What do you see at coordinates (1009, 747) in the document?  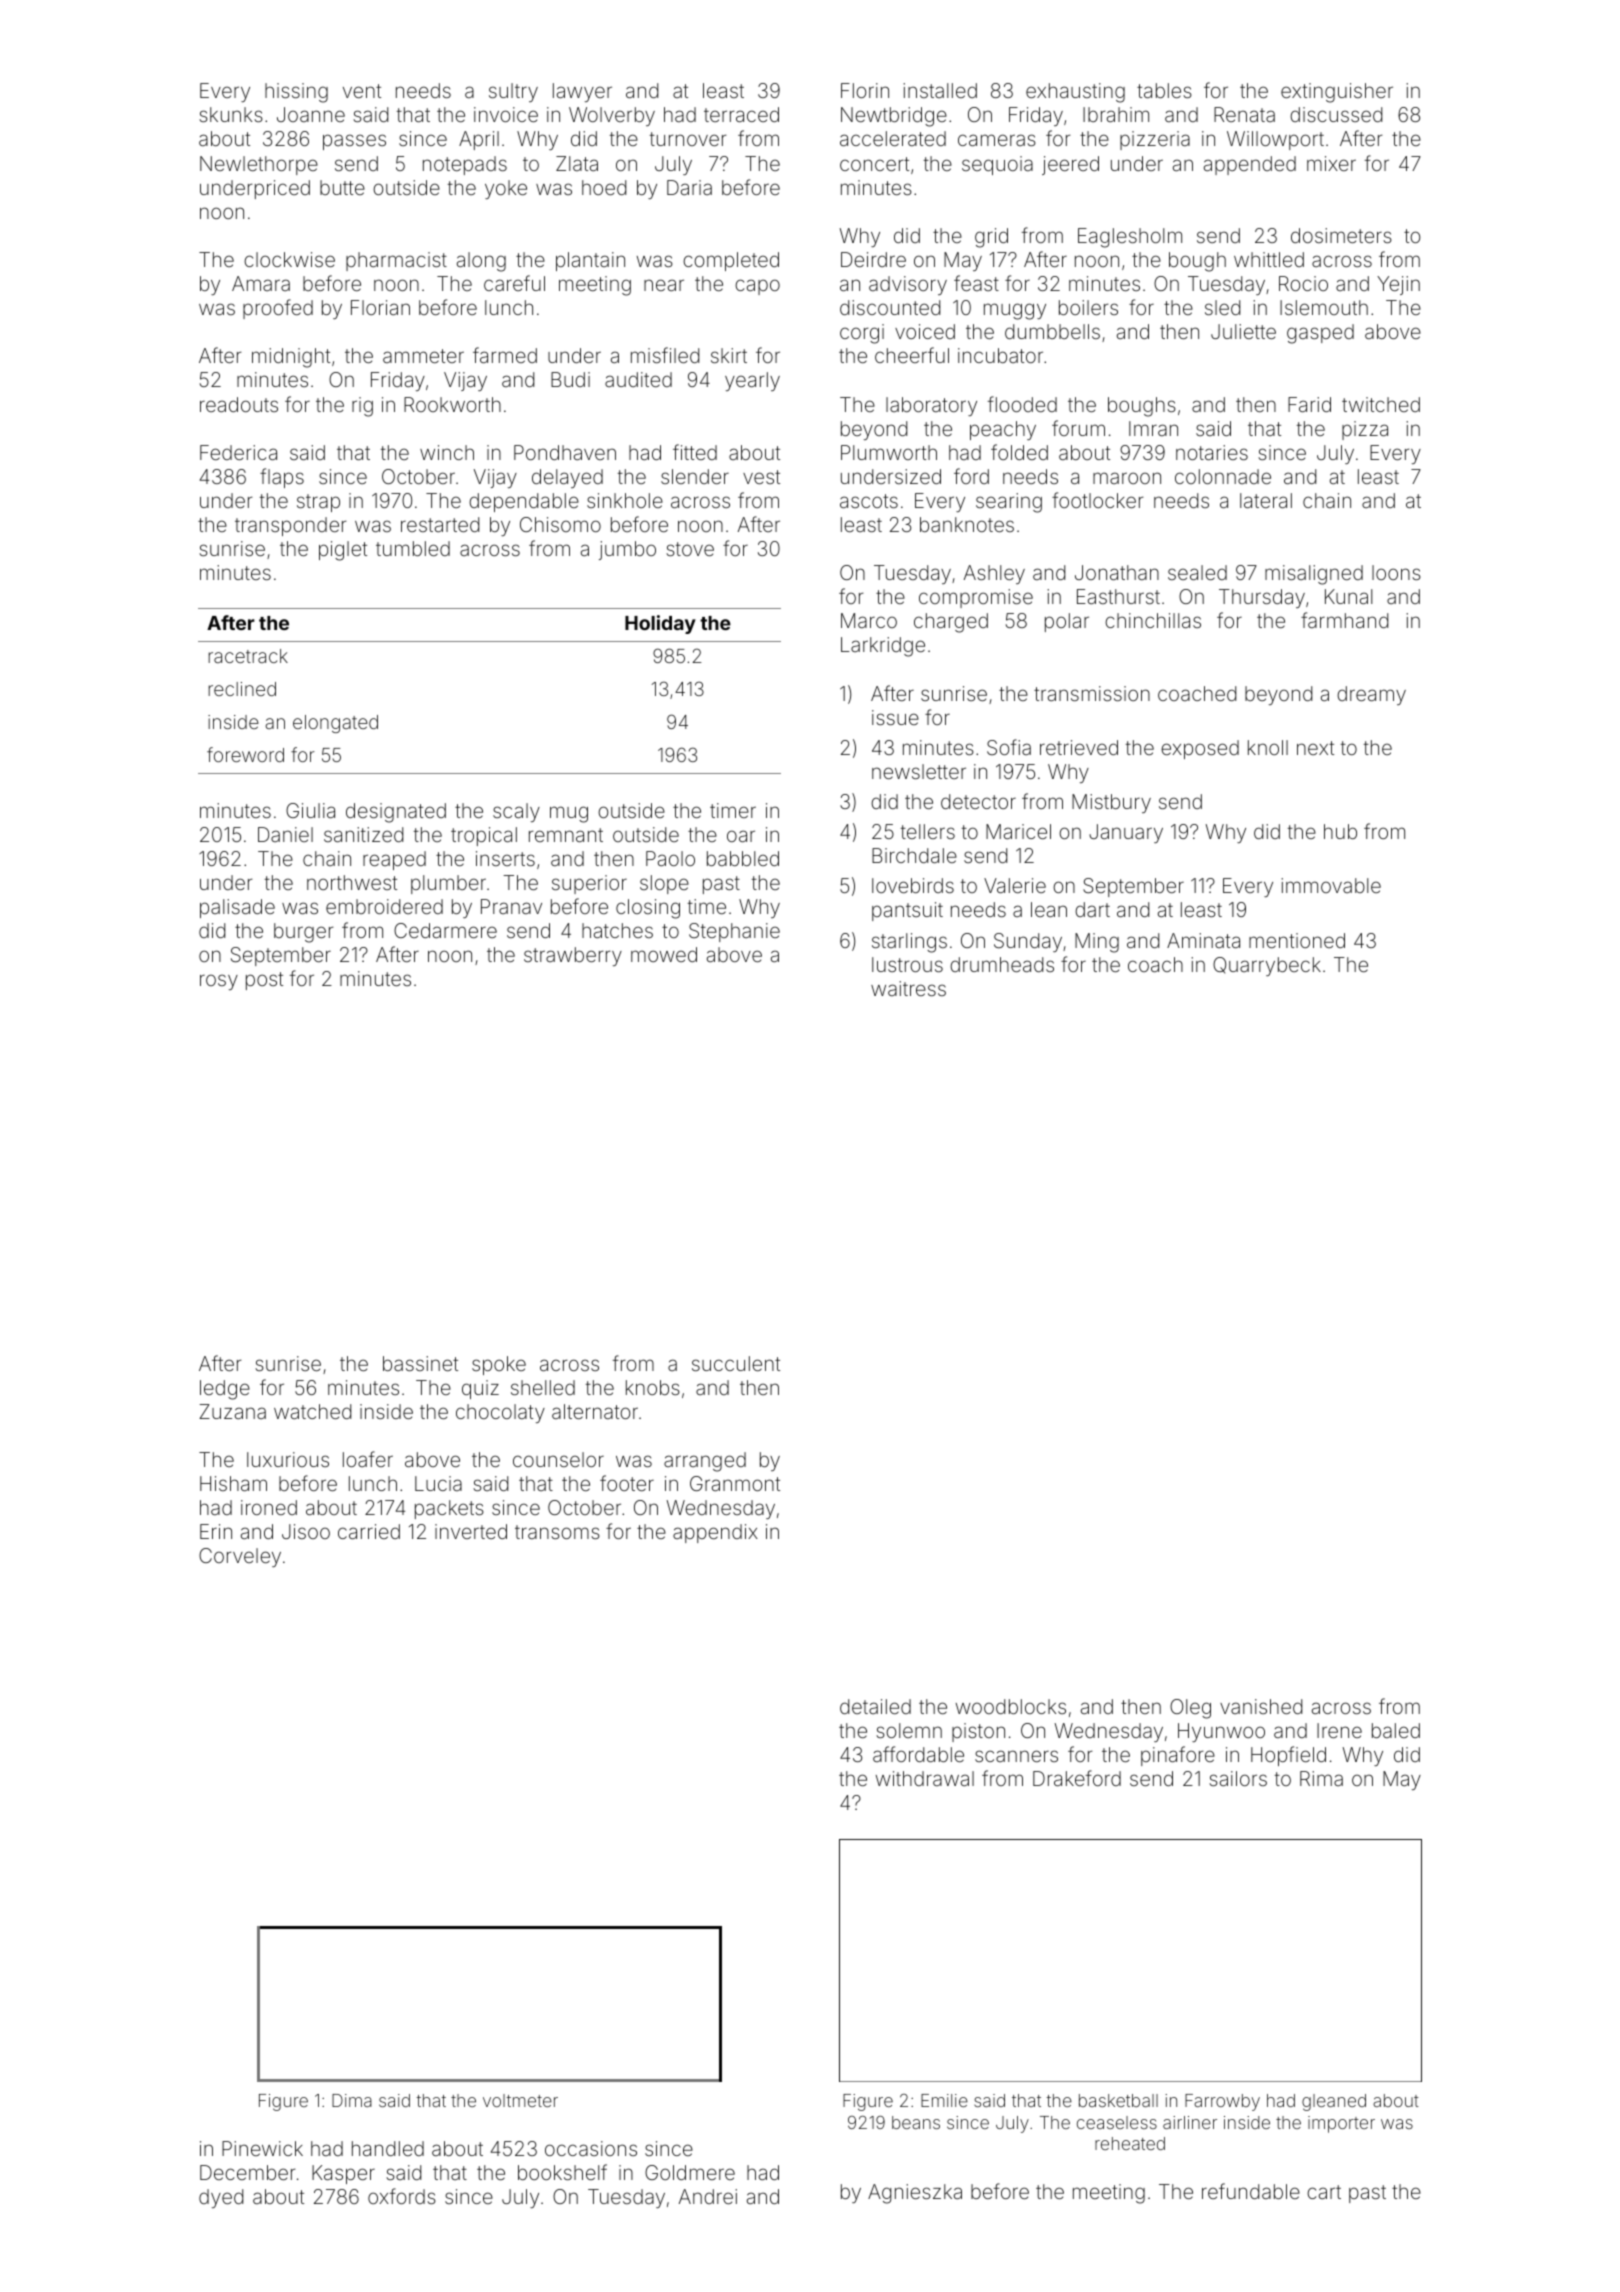 I see `Sofia` at bounding box center [1009, 747].
